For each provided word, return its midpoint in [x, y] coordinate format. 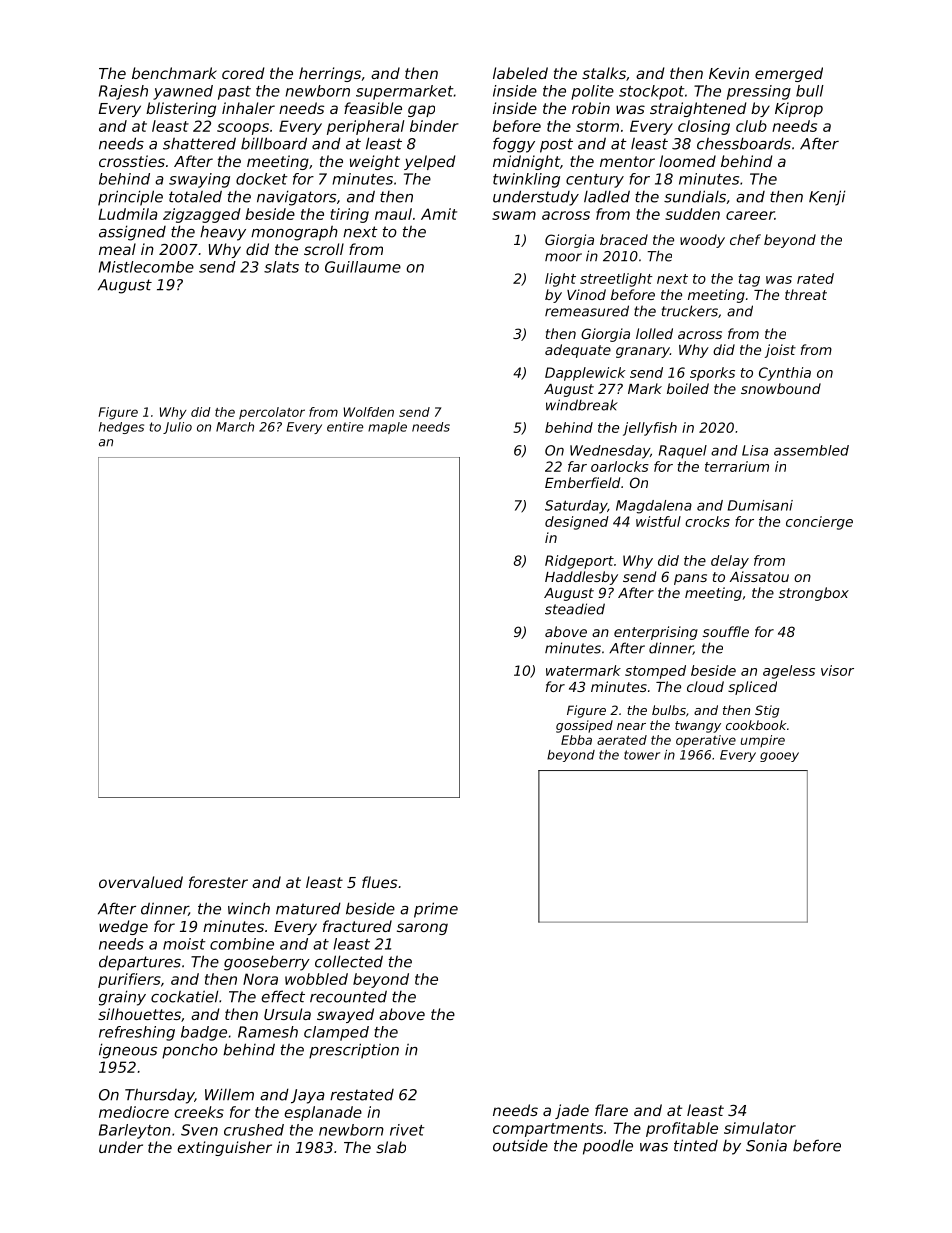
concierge [819, 523]
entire [345, 427]
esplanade [323, 1113]
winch [249, 908]
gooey [779, 757]
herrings [330, 74]
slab [391, 1147]
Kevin [729, 73]
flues [379, 882]
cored [243, 73]
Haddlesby [581, 578]
